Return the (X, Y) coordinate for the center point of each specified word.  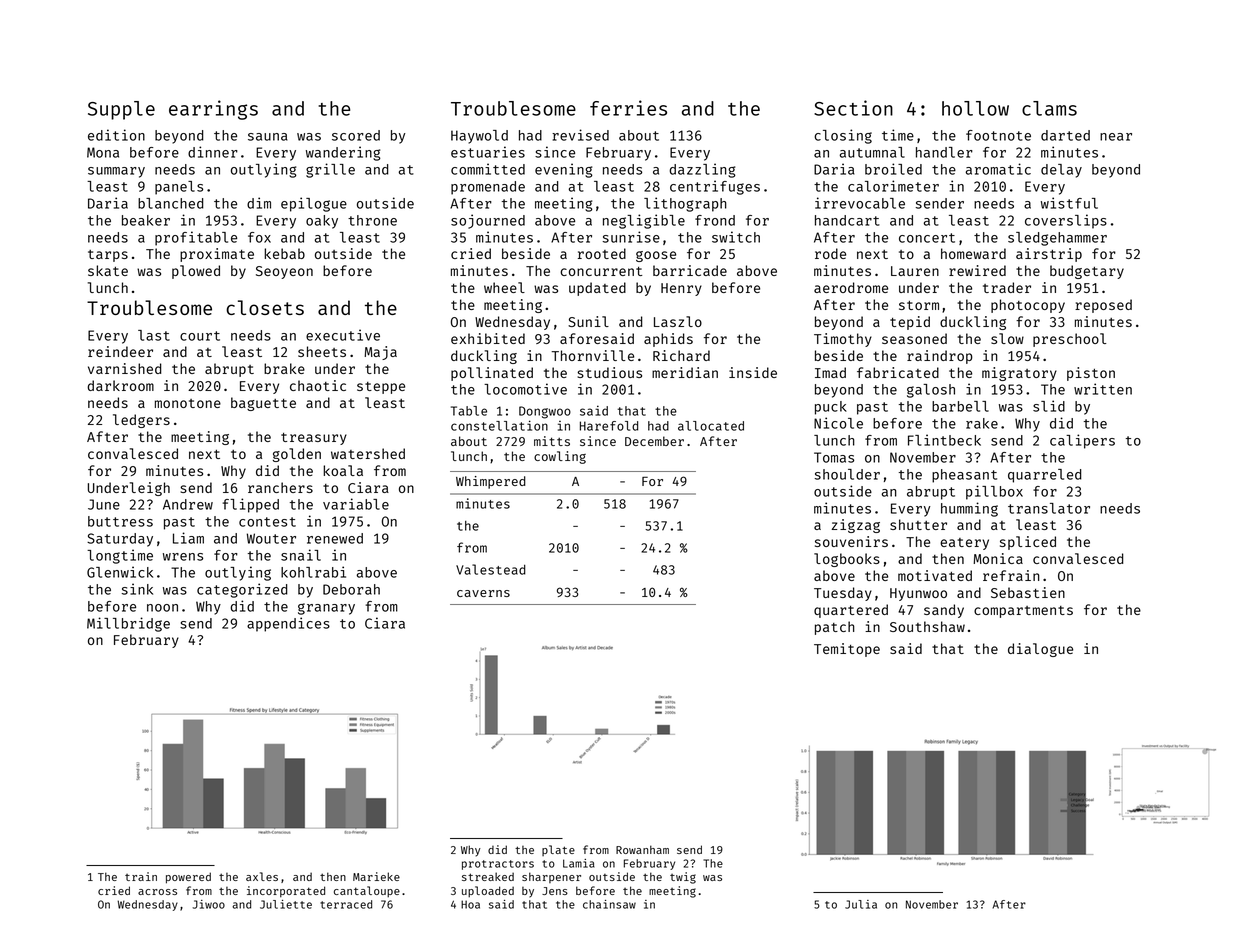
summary (116, 172)
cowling (560, 457)
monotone (188, 403)
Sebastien (1028, 592)
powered (188, 878)
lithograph (685, 204)
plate (558, 850)
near (1116, 137)
